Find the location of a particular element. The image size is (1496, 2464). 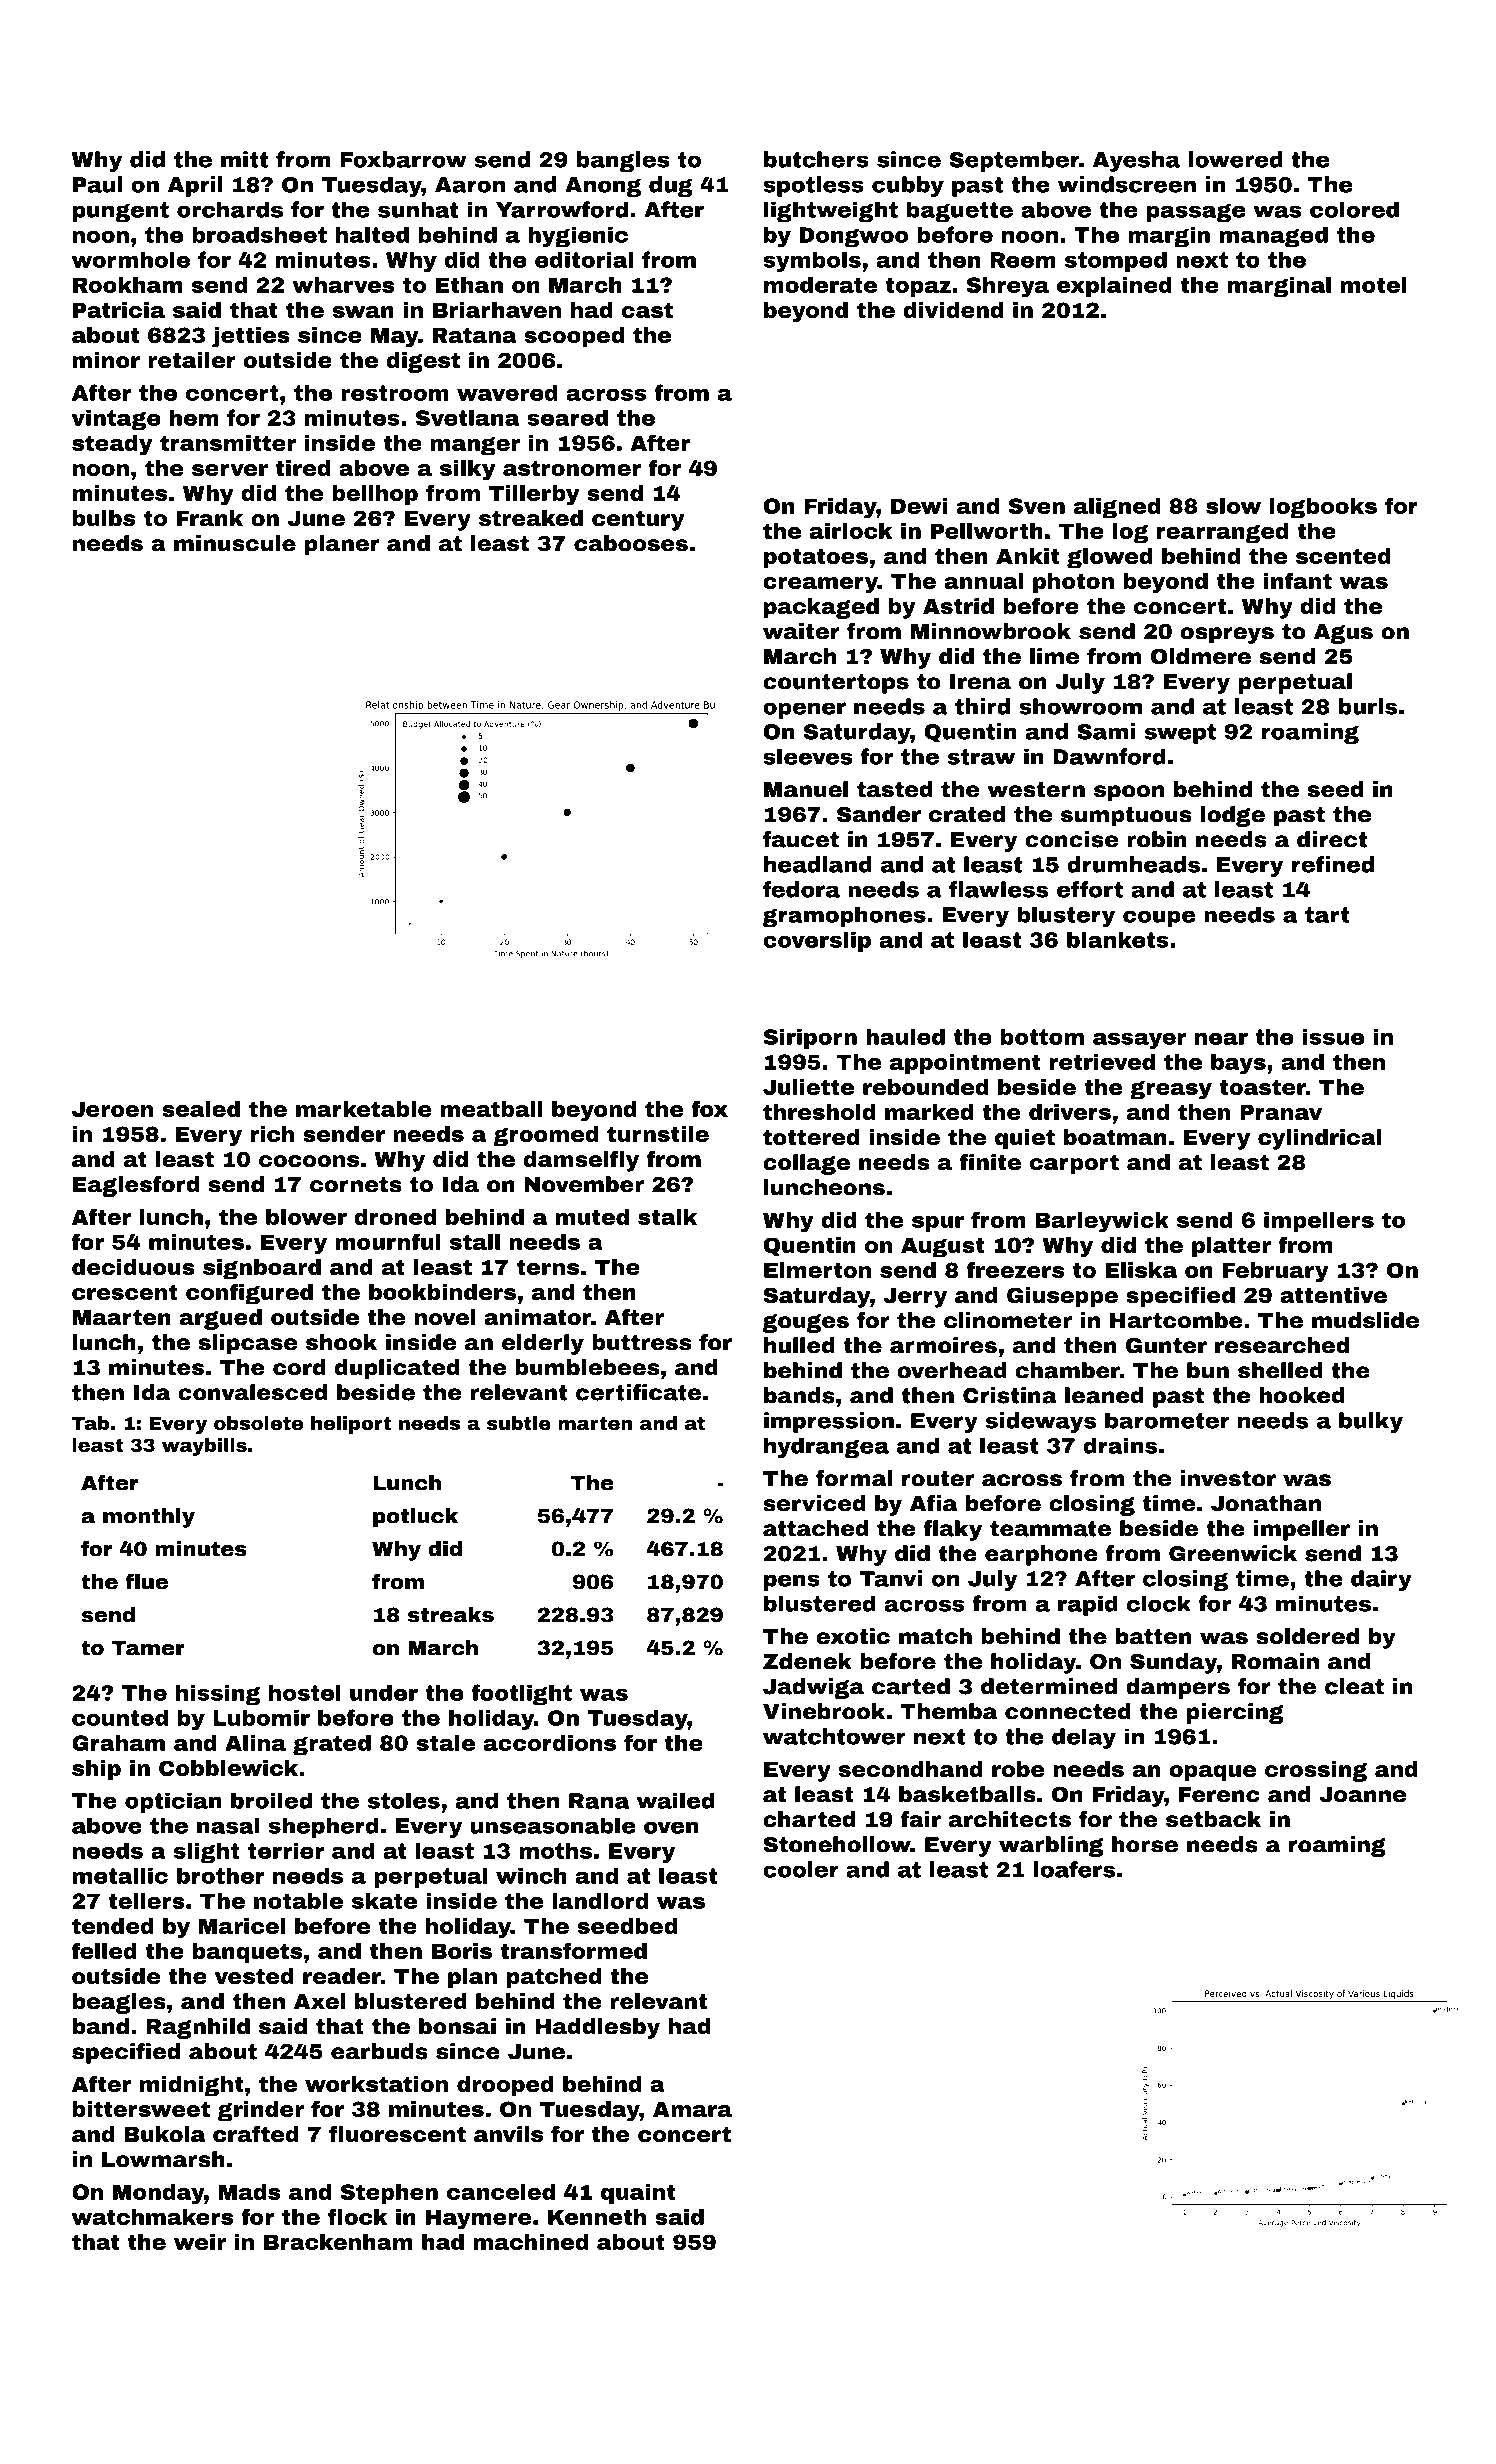

coverslip is located at coordinates (817, 941).
